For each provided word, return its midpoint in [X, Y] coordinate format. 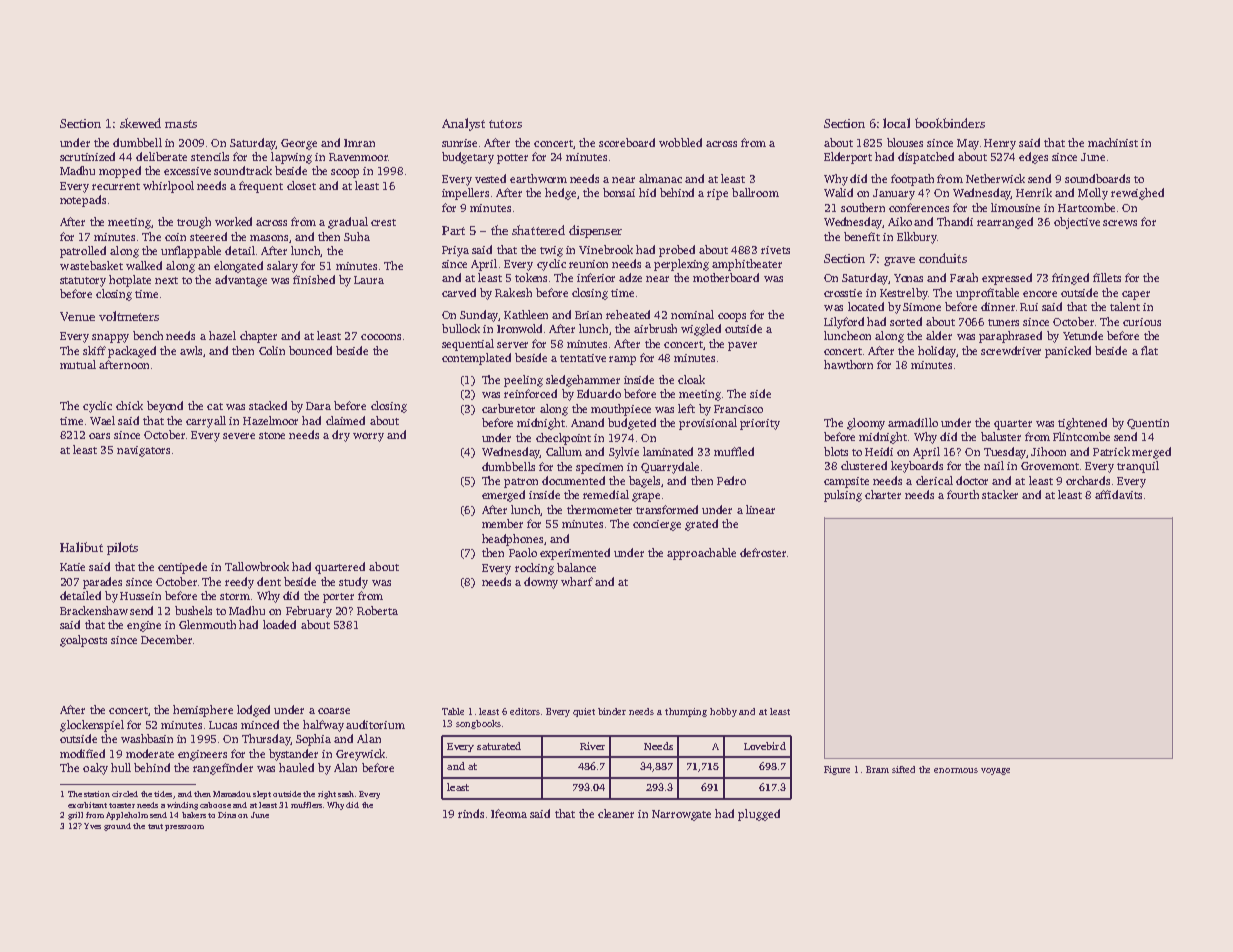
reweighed [1137, 194]
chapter [258, 337]
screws [1120, 223]
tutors [505, 124]
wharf [577, 581]
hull [121, 767]
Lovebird [765, 746]
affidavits [1118, 494]
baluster [1001, 436]
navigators [143, 451]
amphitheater [747, 265]
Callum [564, 451]
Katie [72, 567]
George [299, 144]
